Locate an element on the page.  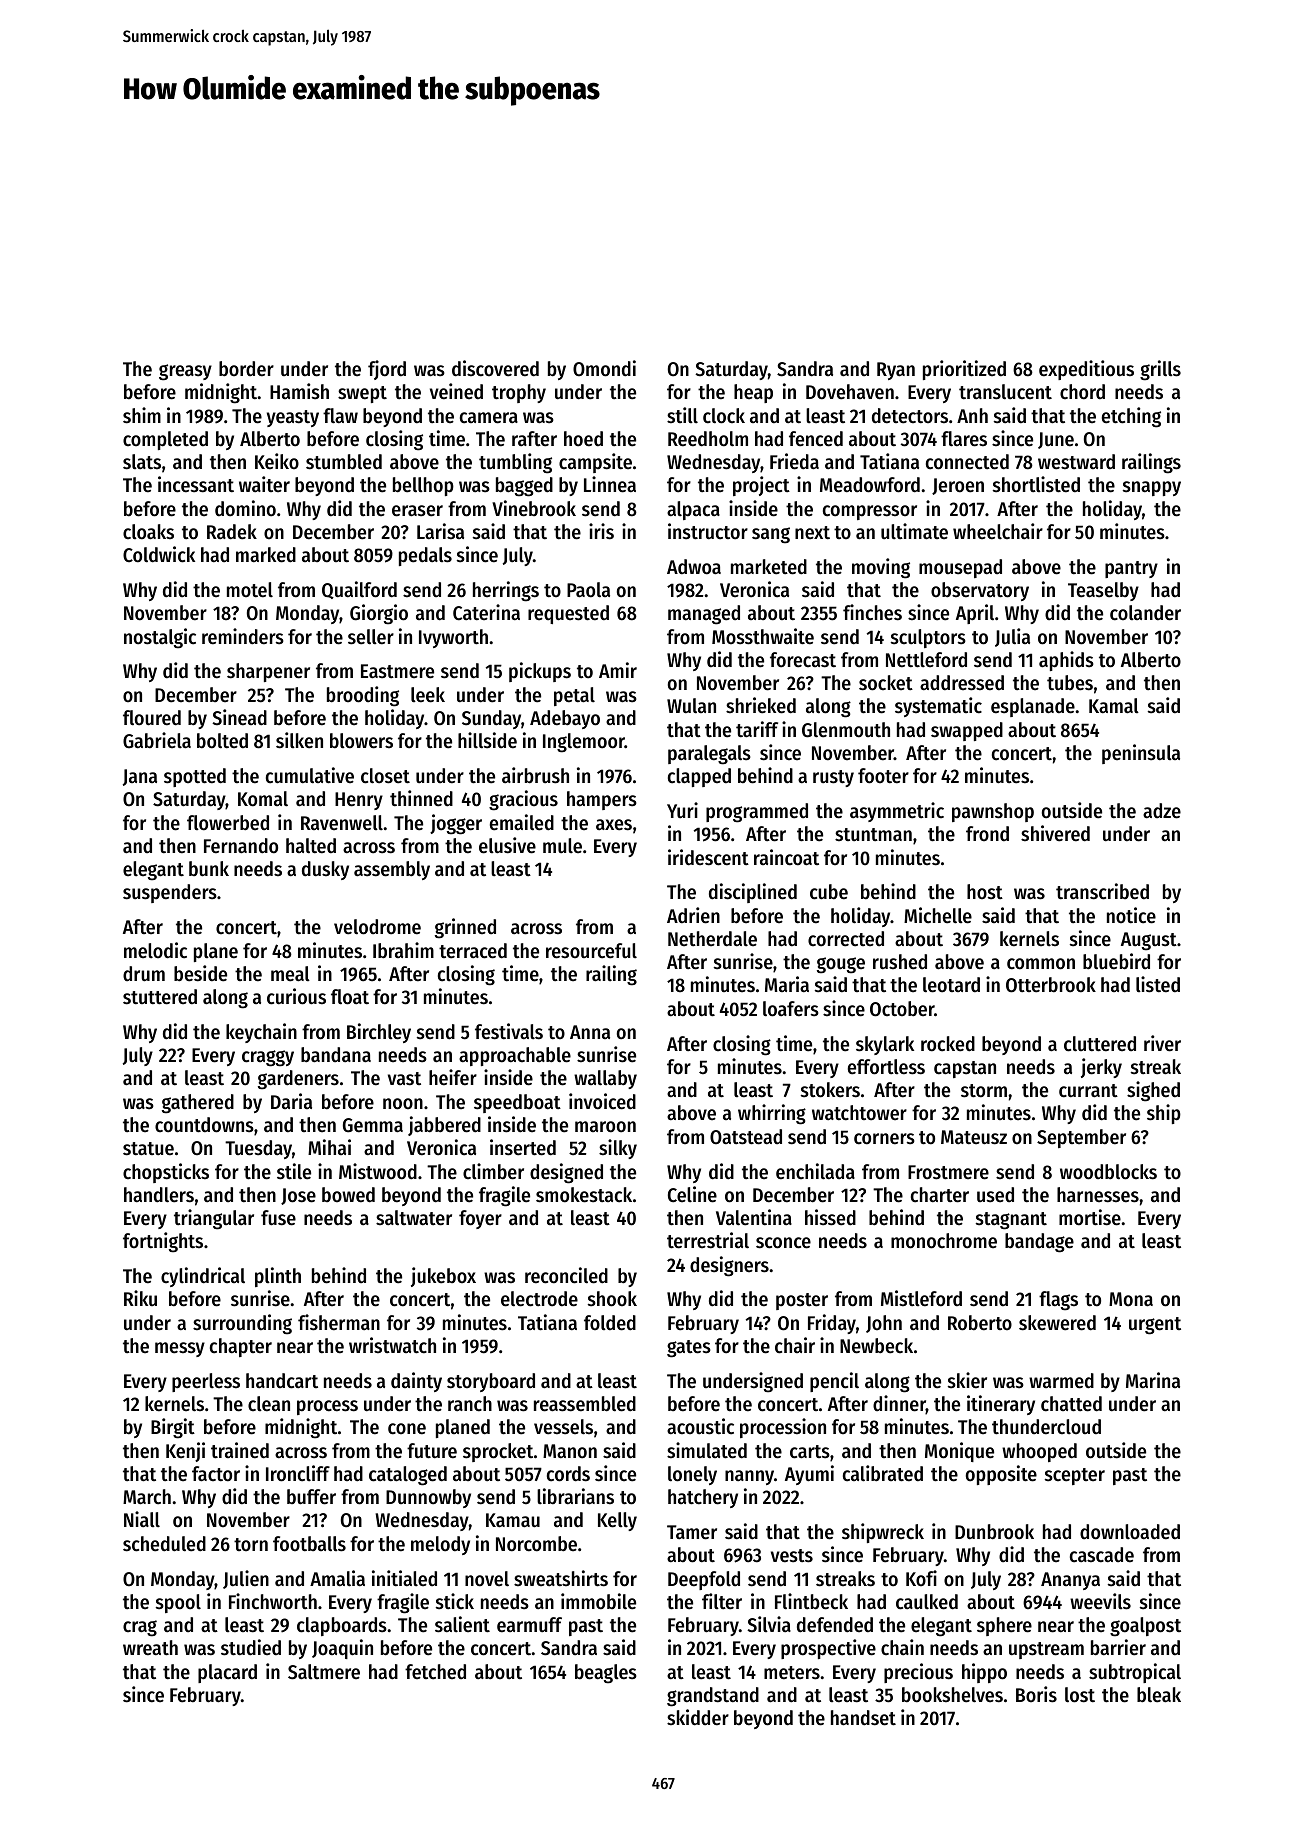
Marina is located at coordinates (1153, 1380).
